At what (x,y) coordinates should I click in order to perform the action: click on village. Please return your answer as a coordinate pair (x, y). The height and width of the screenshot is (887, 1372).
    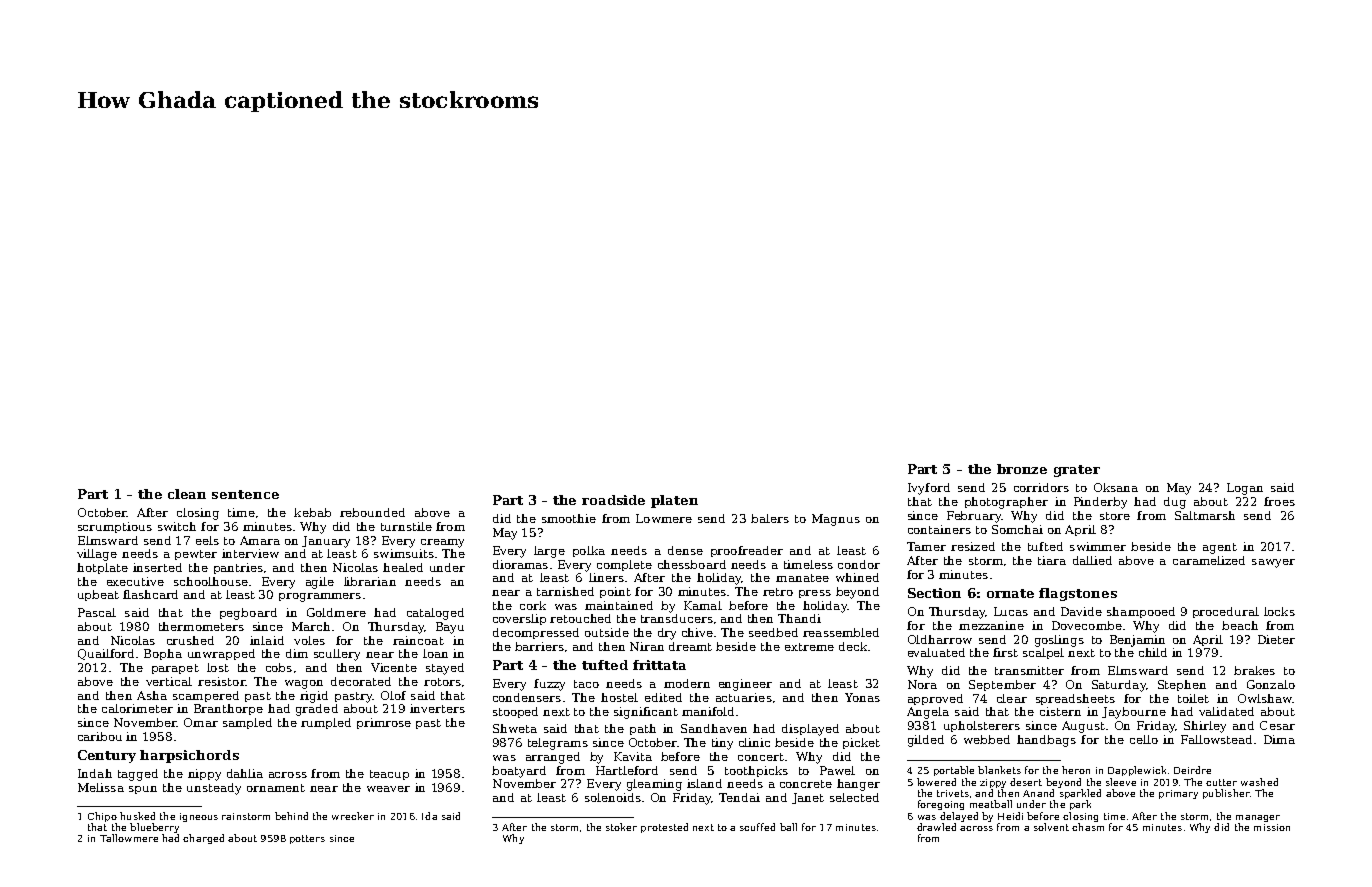
    Looking at the image, I should click on (97, 555).
